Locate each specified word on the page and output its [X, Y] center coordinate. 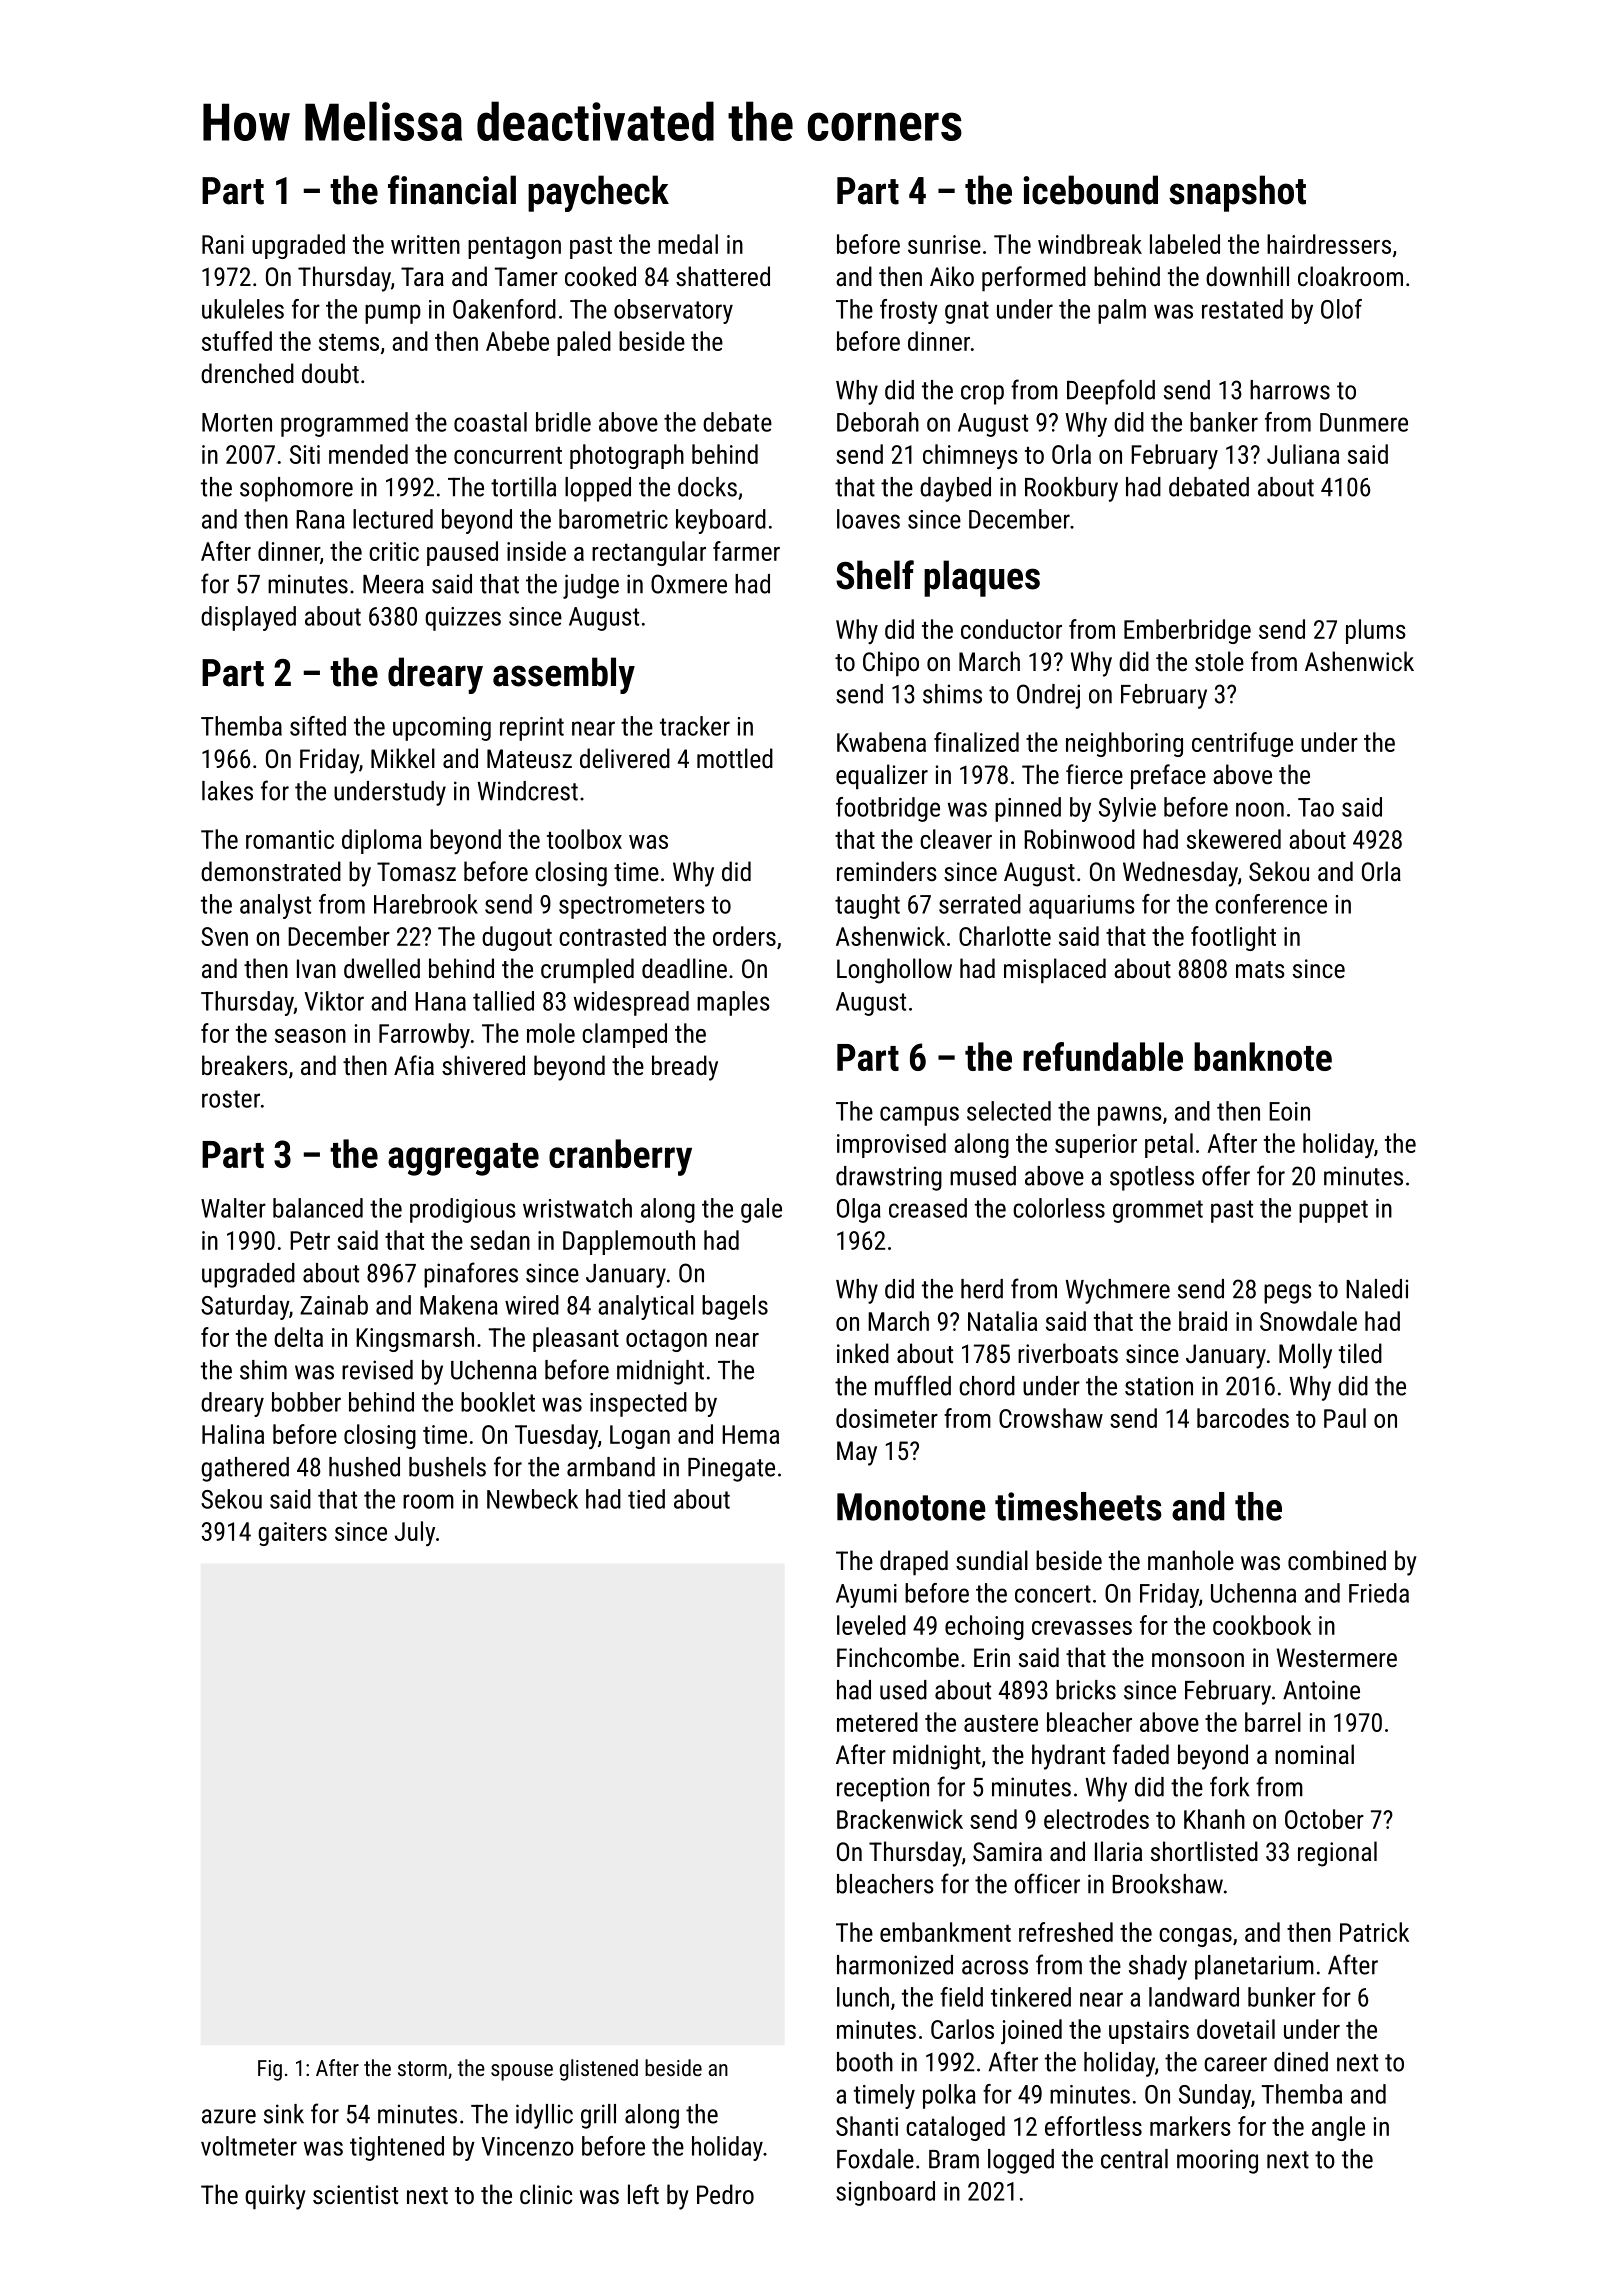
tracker [695, 726]
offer [1226, 1175]
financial [452, 190]
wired [532, 1305]
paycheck [598, 193]
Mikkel [403, 758]
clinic [546, 2194]
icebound [1090, 190]
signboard [885, 2193]
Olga [859, 1210]
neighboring [1124, 744]
